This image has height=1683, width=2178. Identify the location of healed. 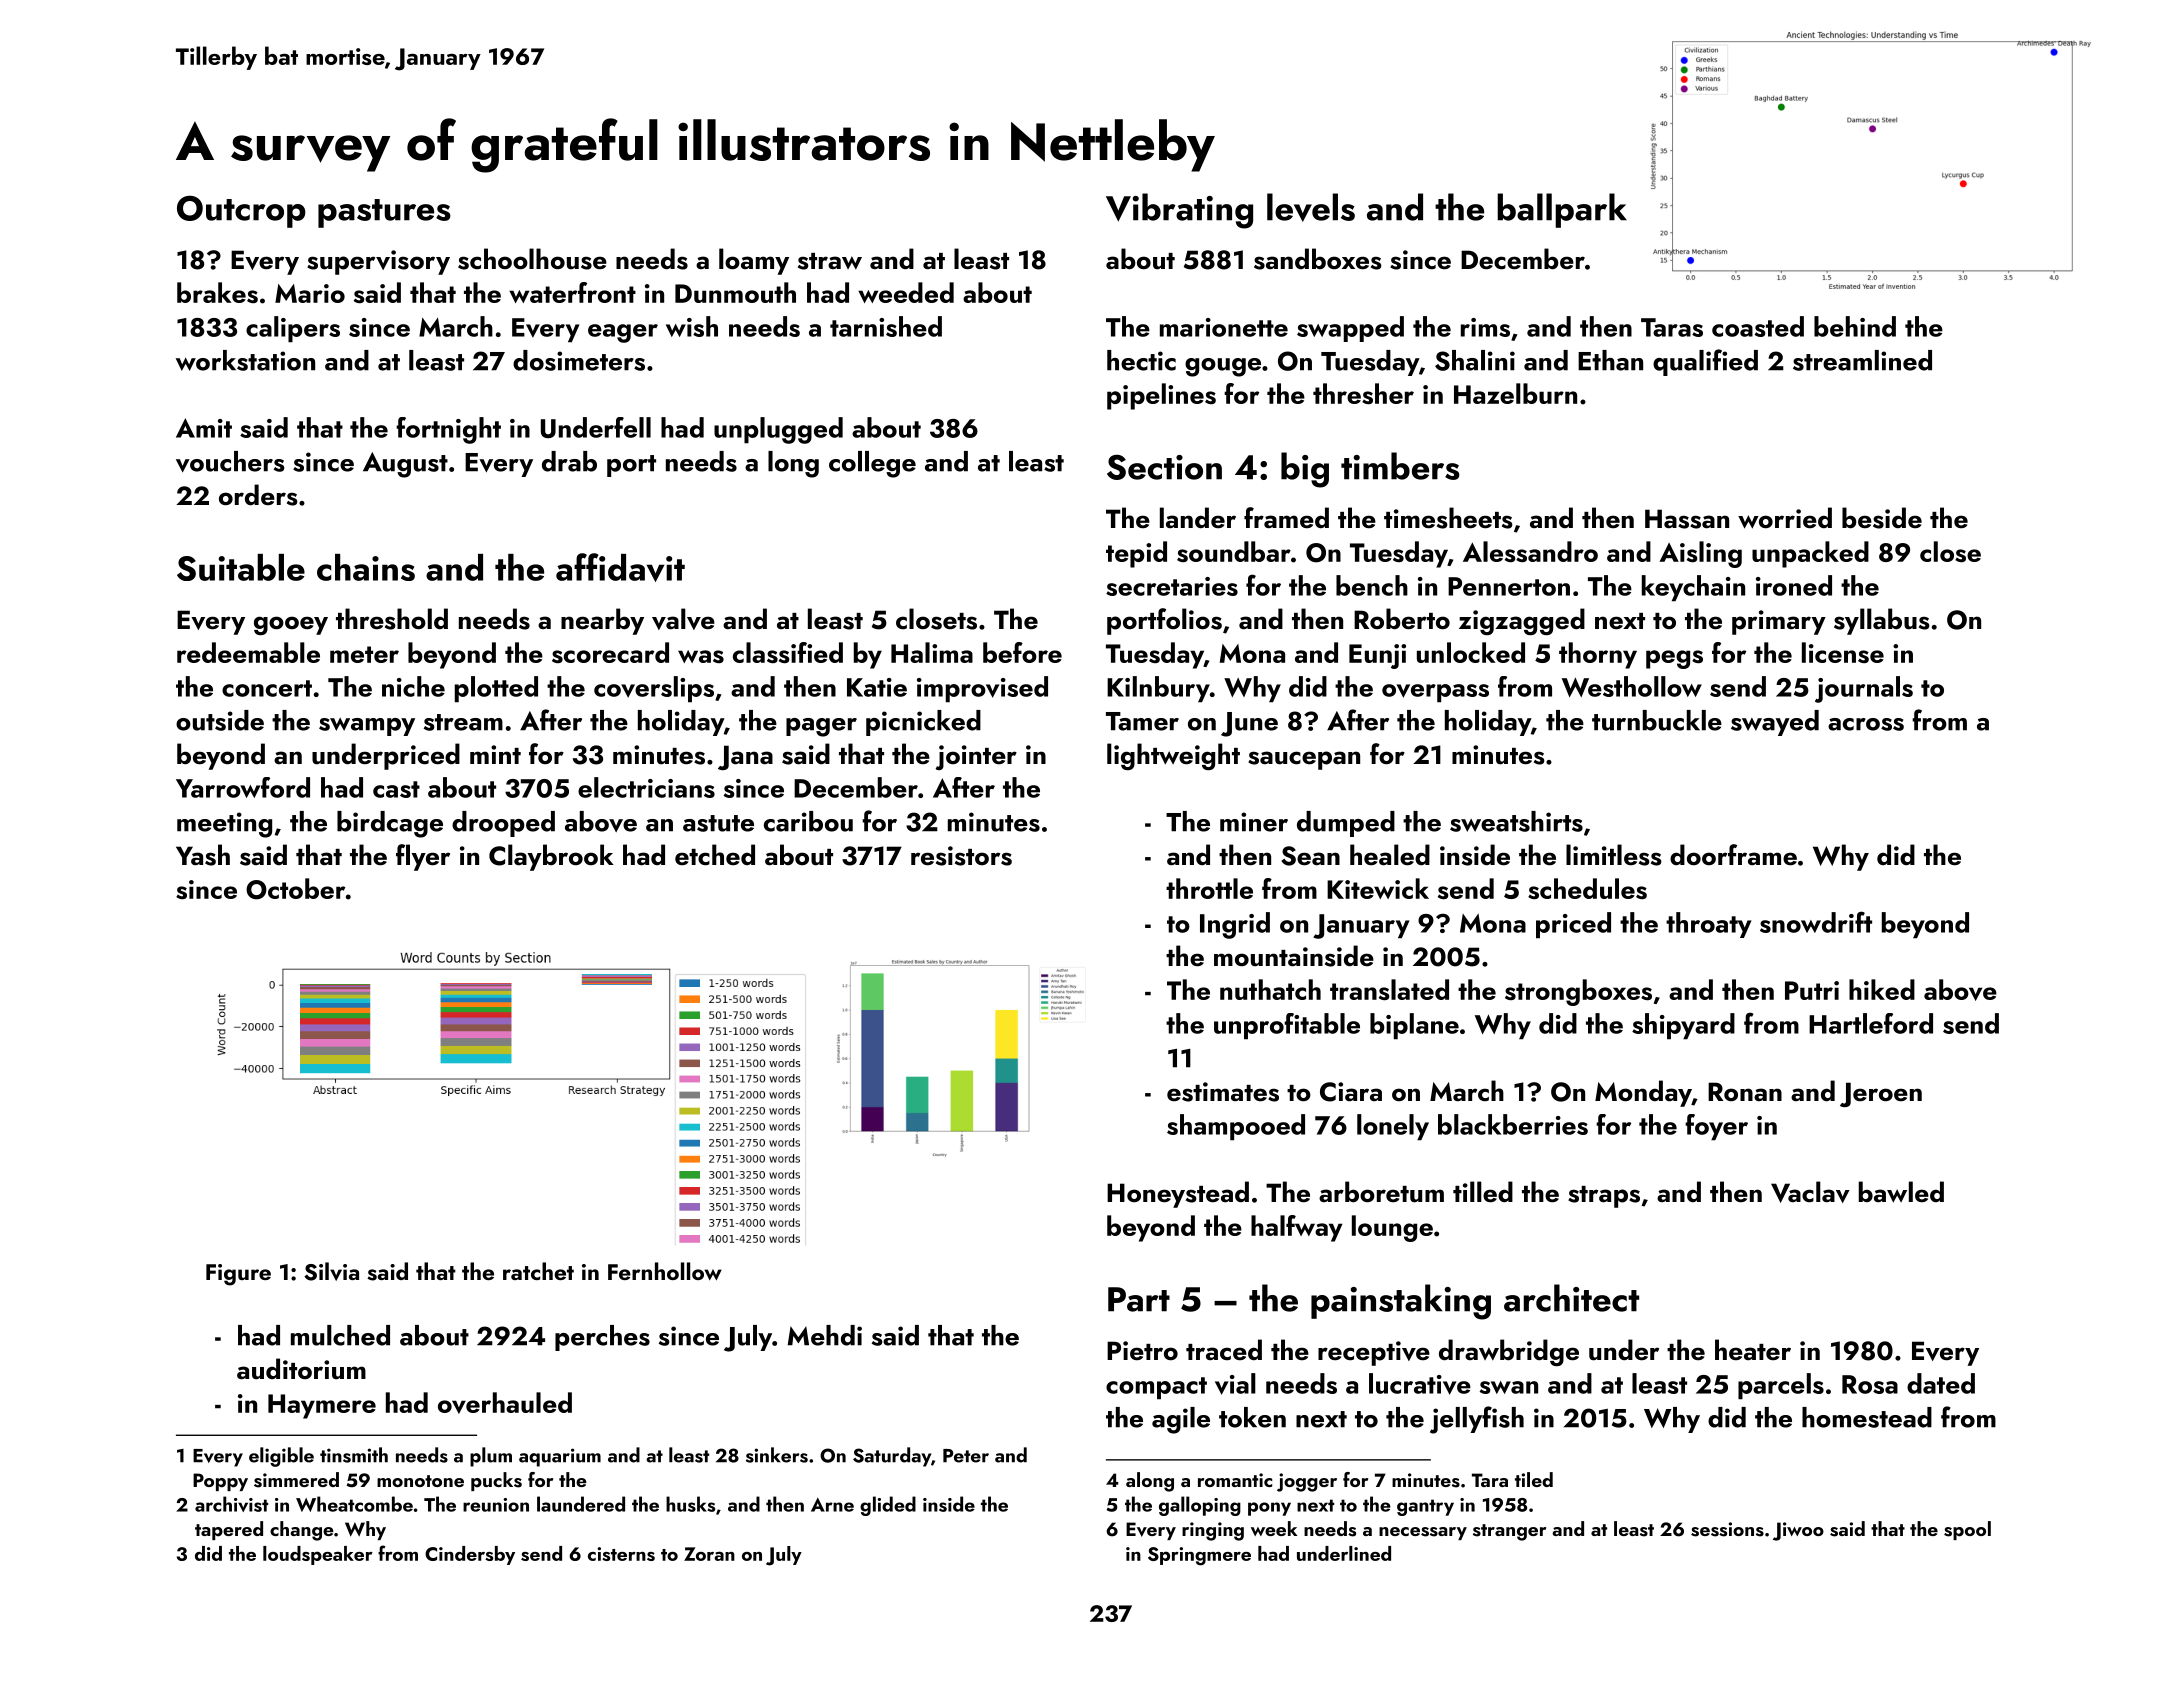
(1390, 855).
